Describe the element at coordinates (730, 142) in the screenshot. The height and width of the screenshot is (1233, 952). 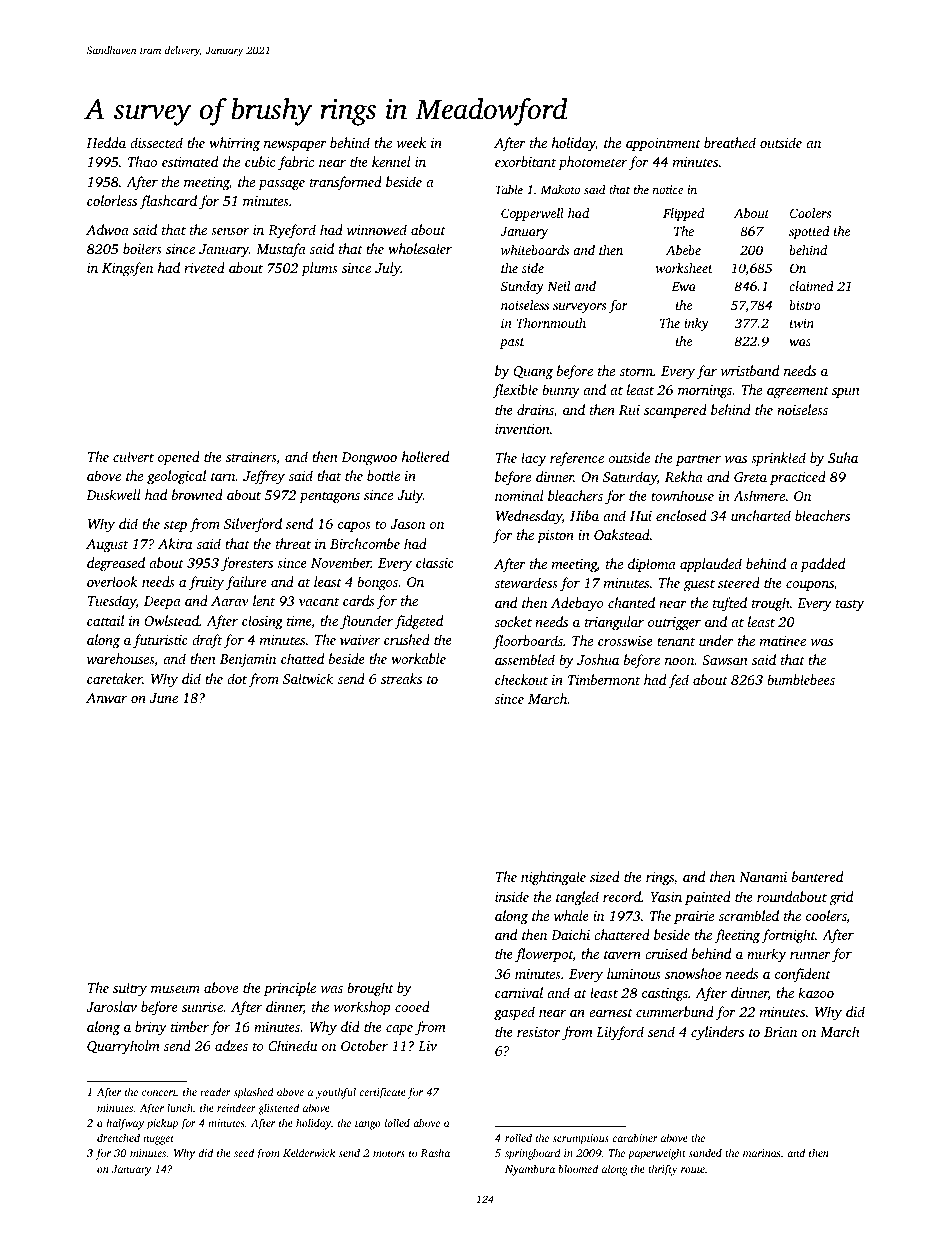
I see `breathed` at that location.
